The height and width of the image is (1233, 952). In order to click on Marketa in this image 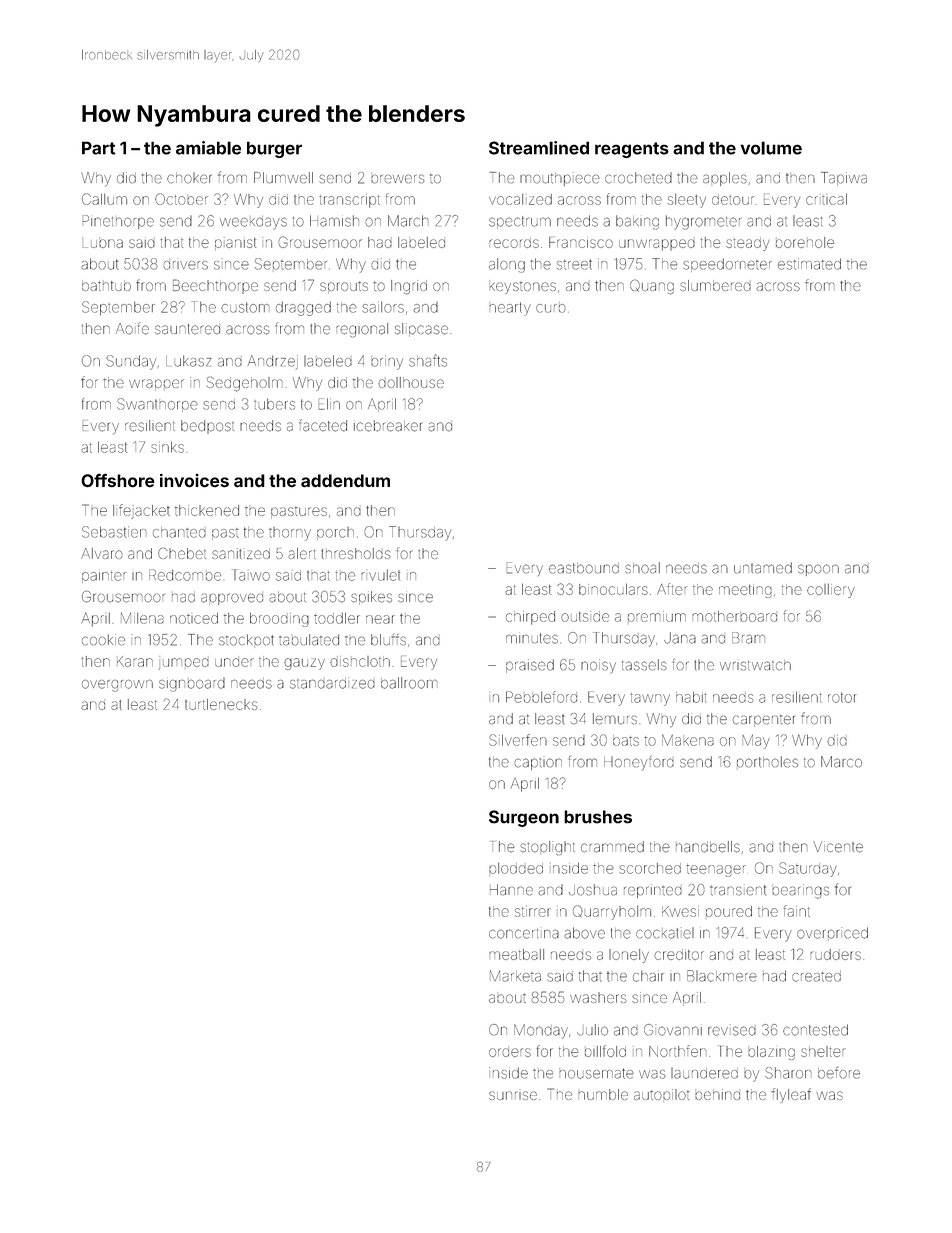, I will do `click(515, 976)`.
